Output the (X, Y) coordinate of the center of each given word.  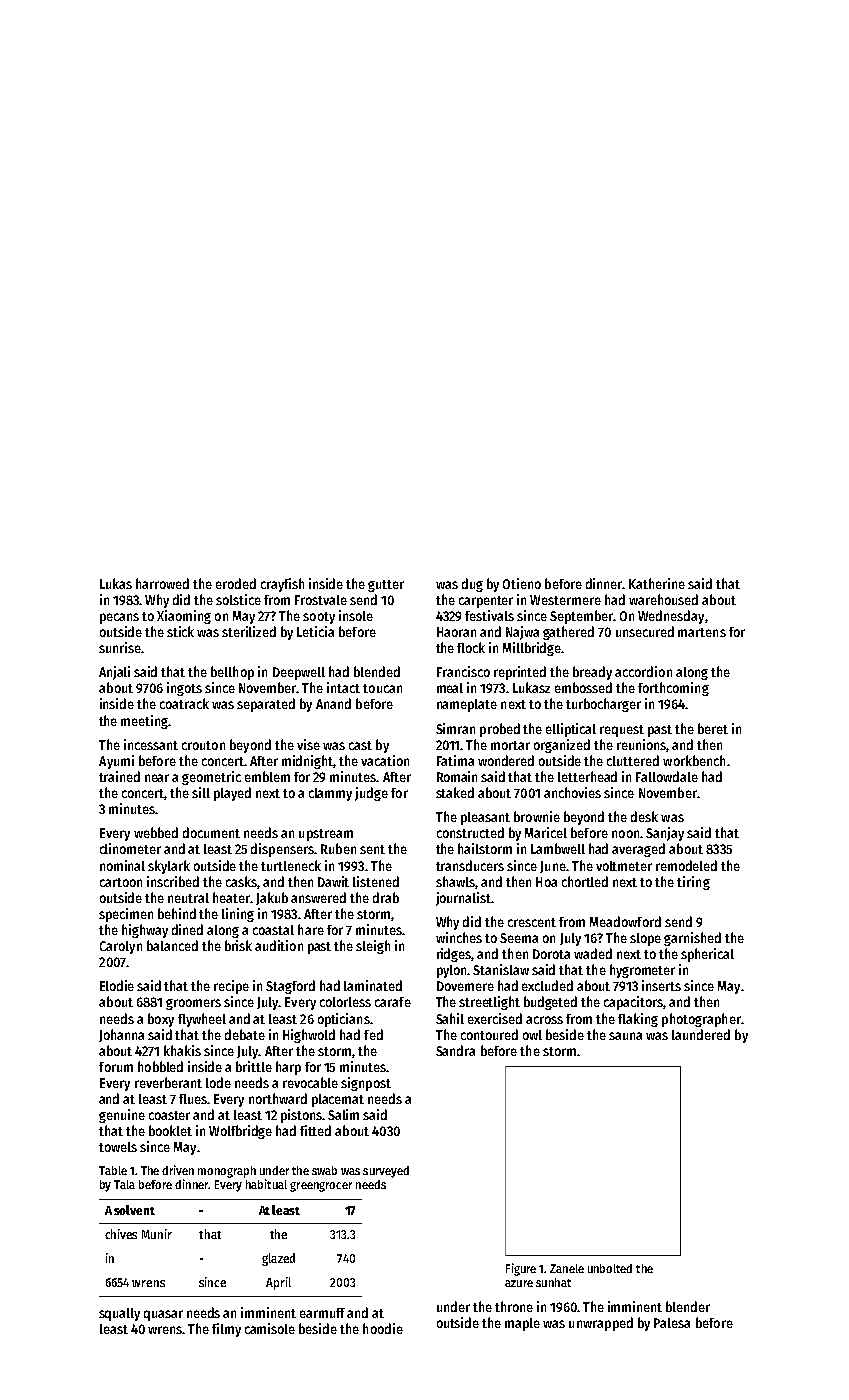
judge (371, 794)
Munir (157, 1234)
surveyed (386, 1172)
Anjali (114, 673)
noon (625, 834)
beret (713, 728)
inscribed (173, 881)
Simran (455, 728)
